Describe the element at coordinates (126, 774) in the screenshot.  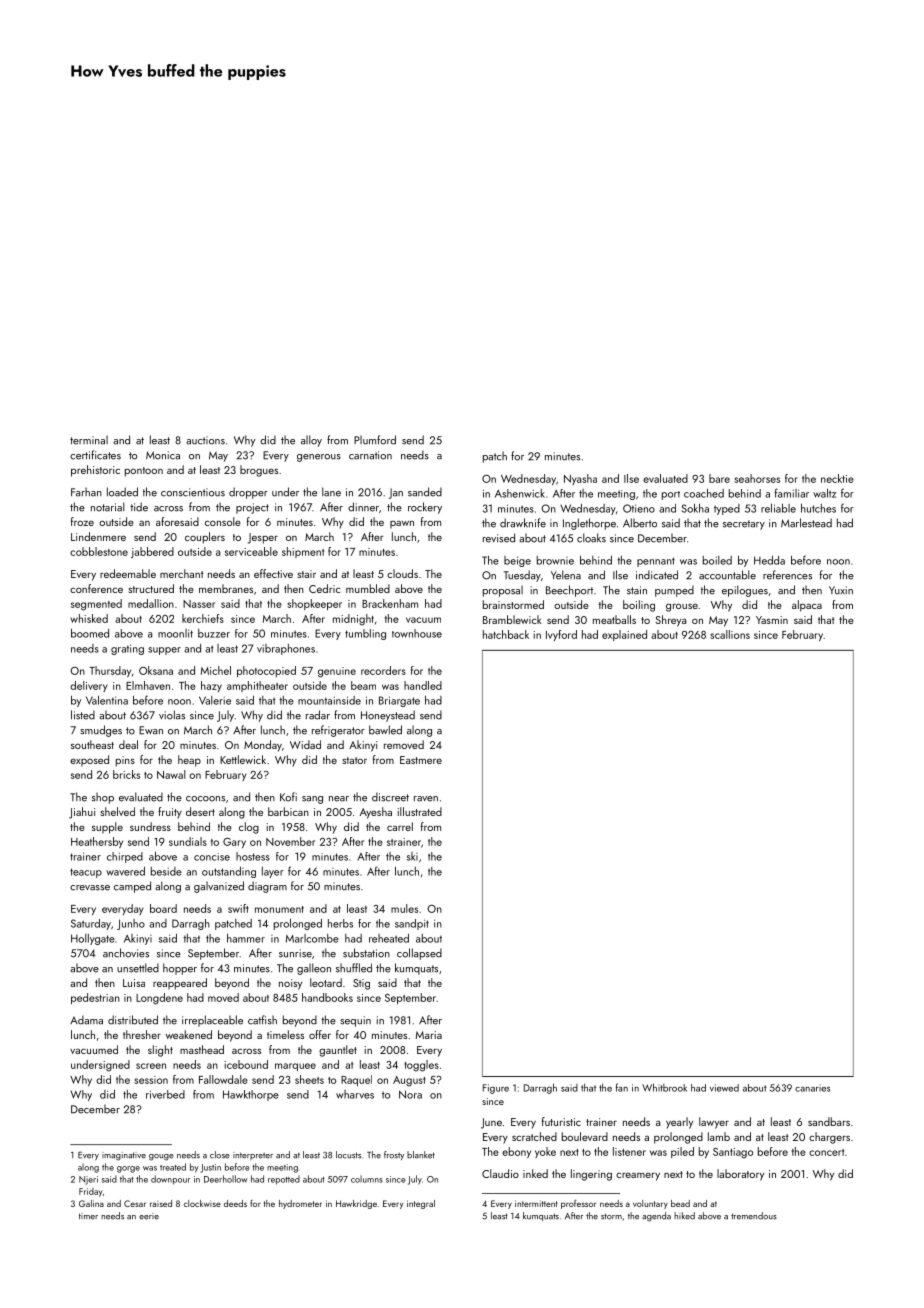
I see `bricks` at that location.
